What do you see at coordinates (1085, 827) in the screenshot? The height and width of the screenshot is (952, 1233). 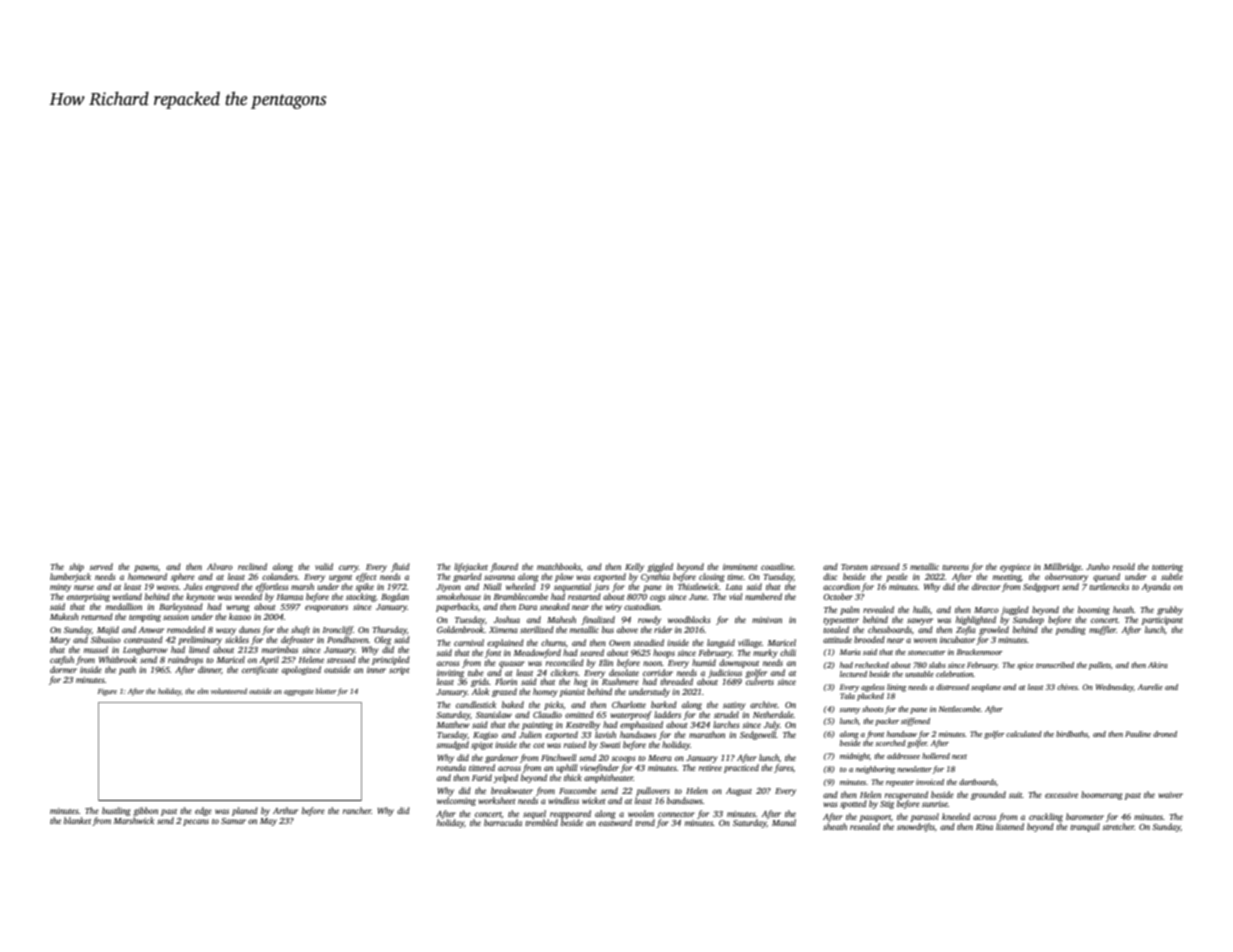 I see `tranquil` at bounding box center [1085, 827].
